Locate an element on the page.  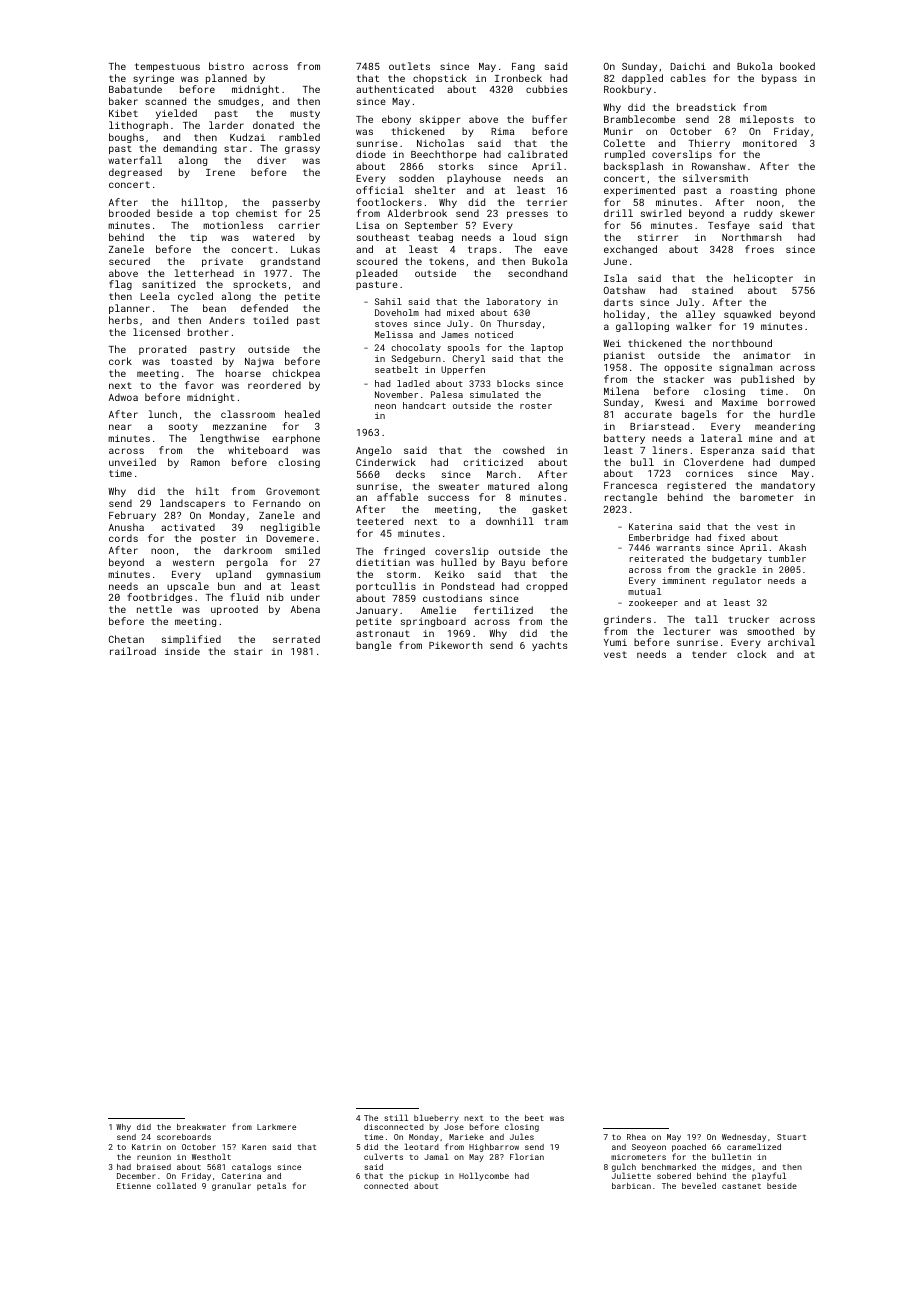
clock is located at coordinates (751, 654).
